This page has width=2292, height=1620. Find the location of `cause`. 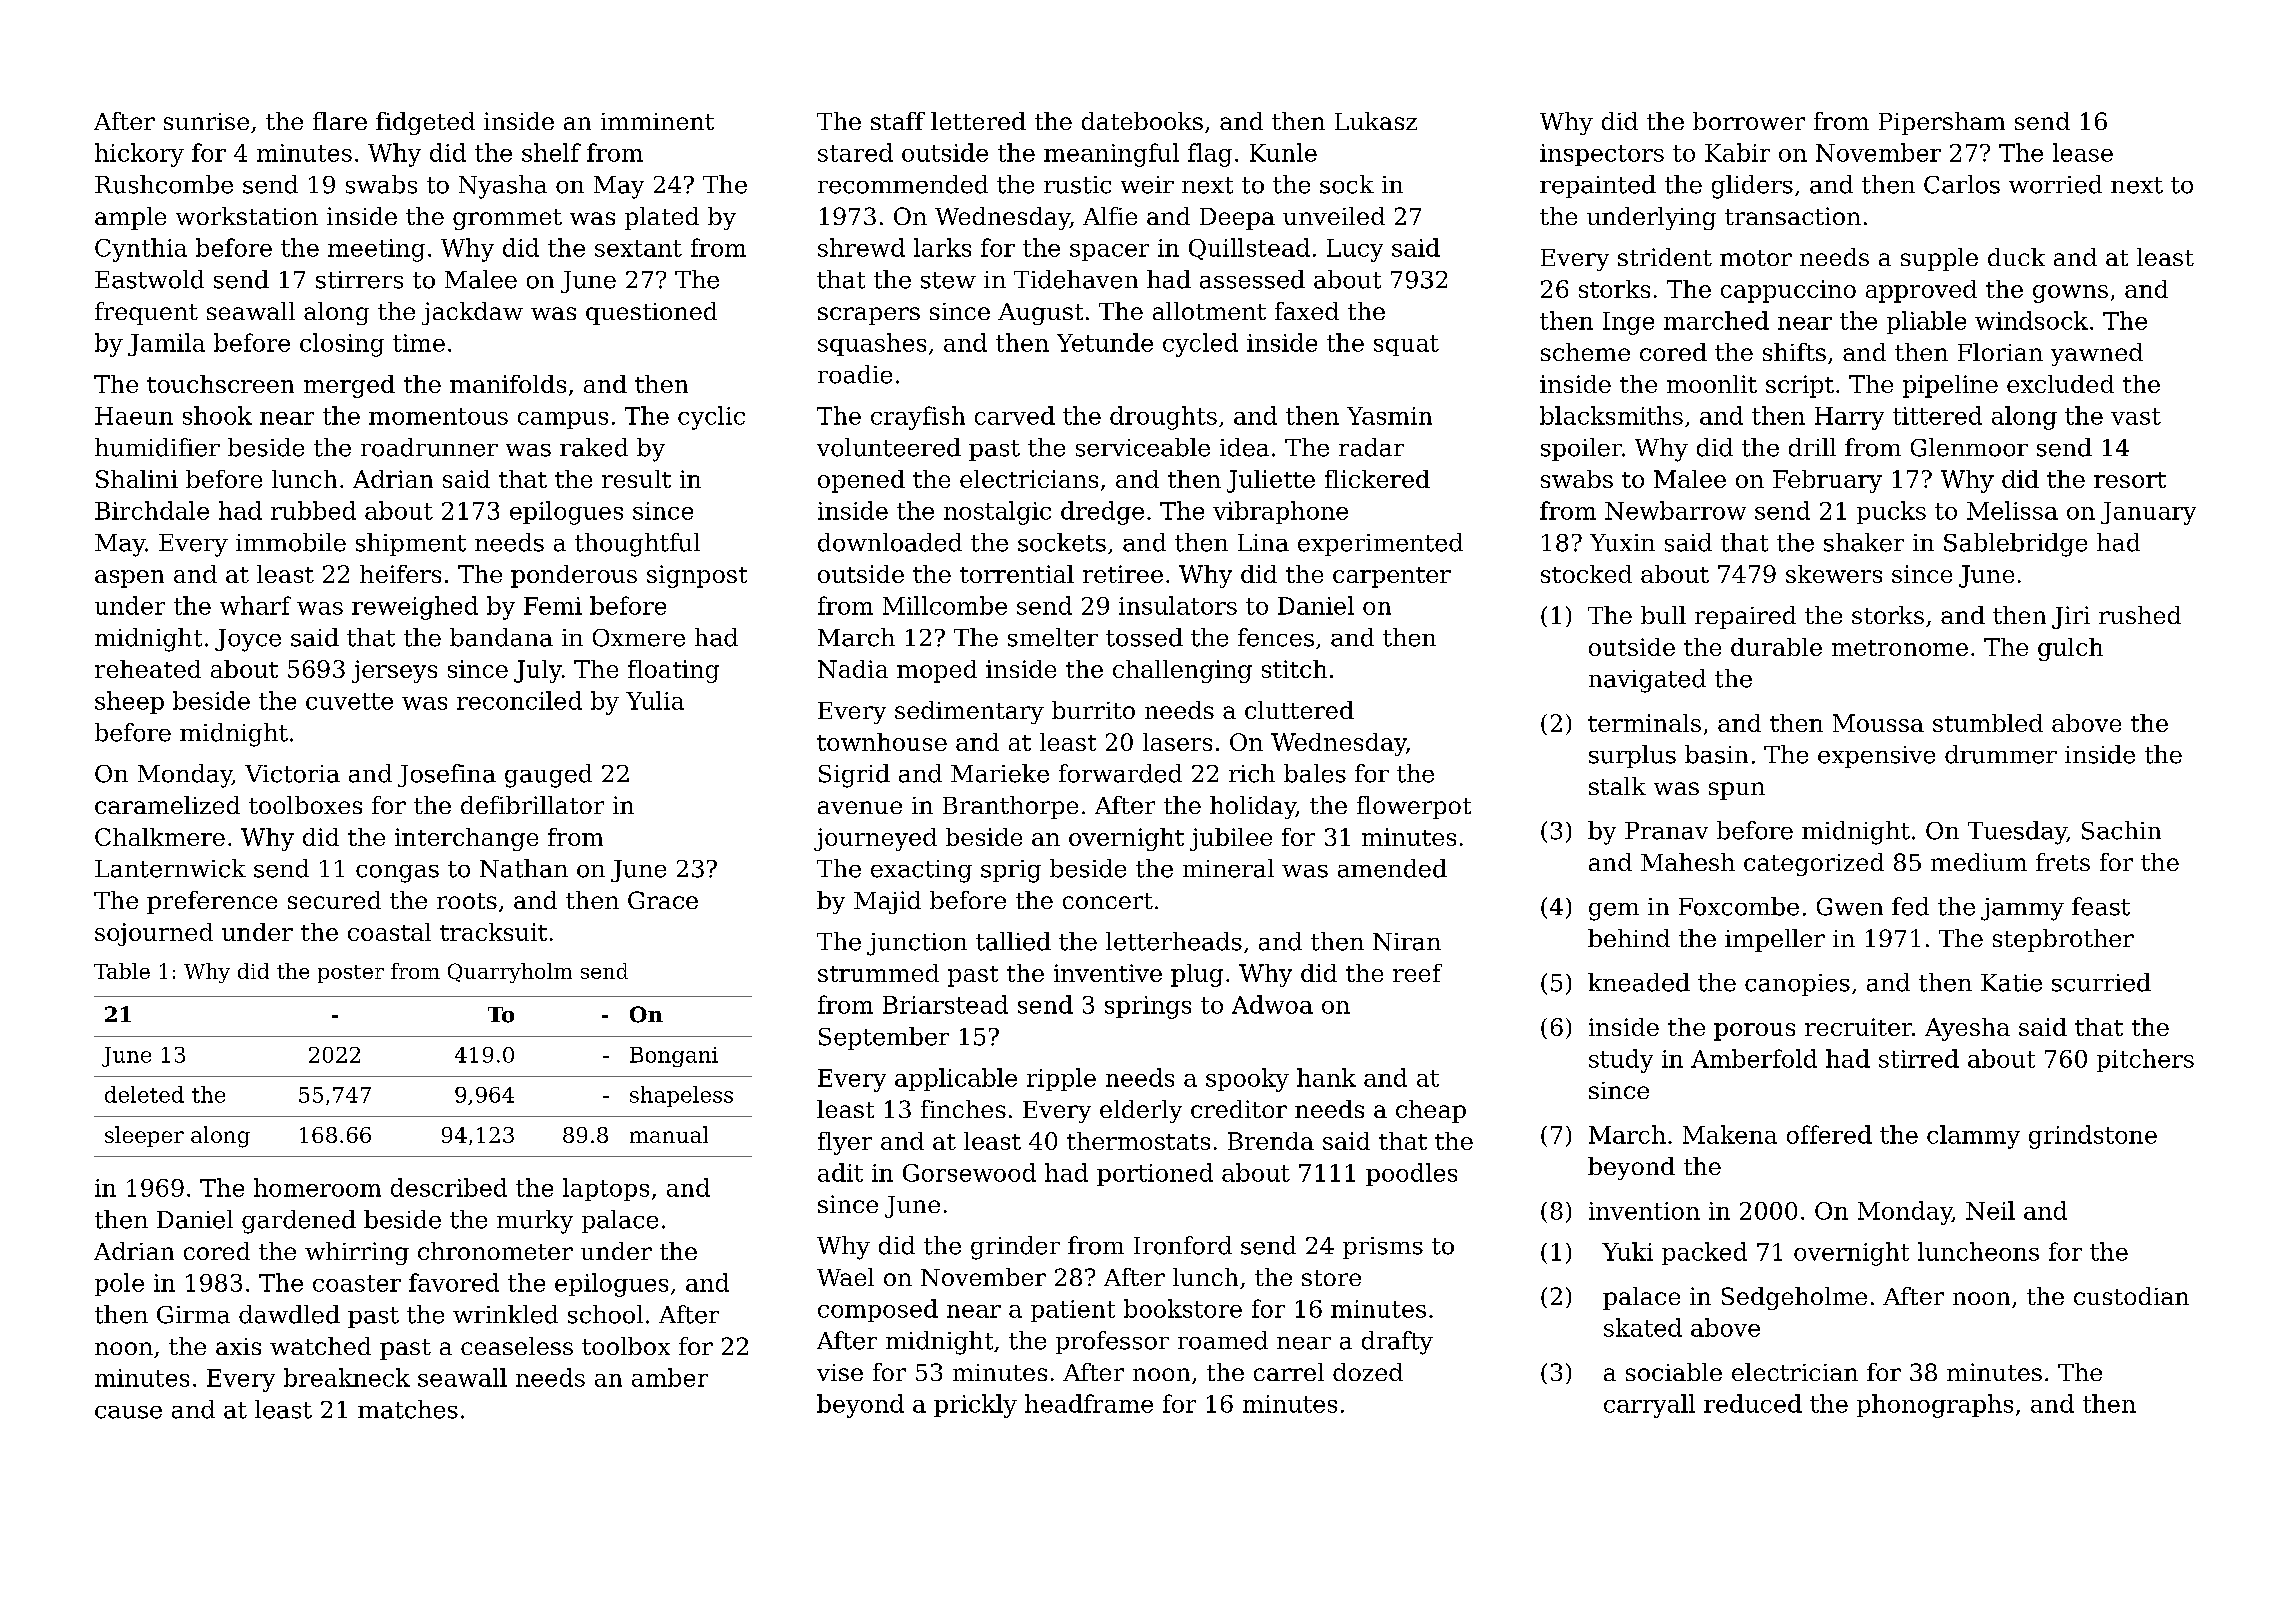

cause is located at coordinates (128, 1412).
